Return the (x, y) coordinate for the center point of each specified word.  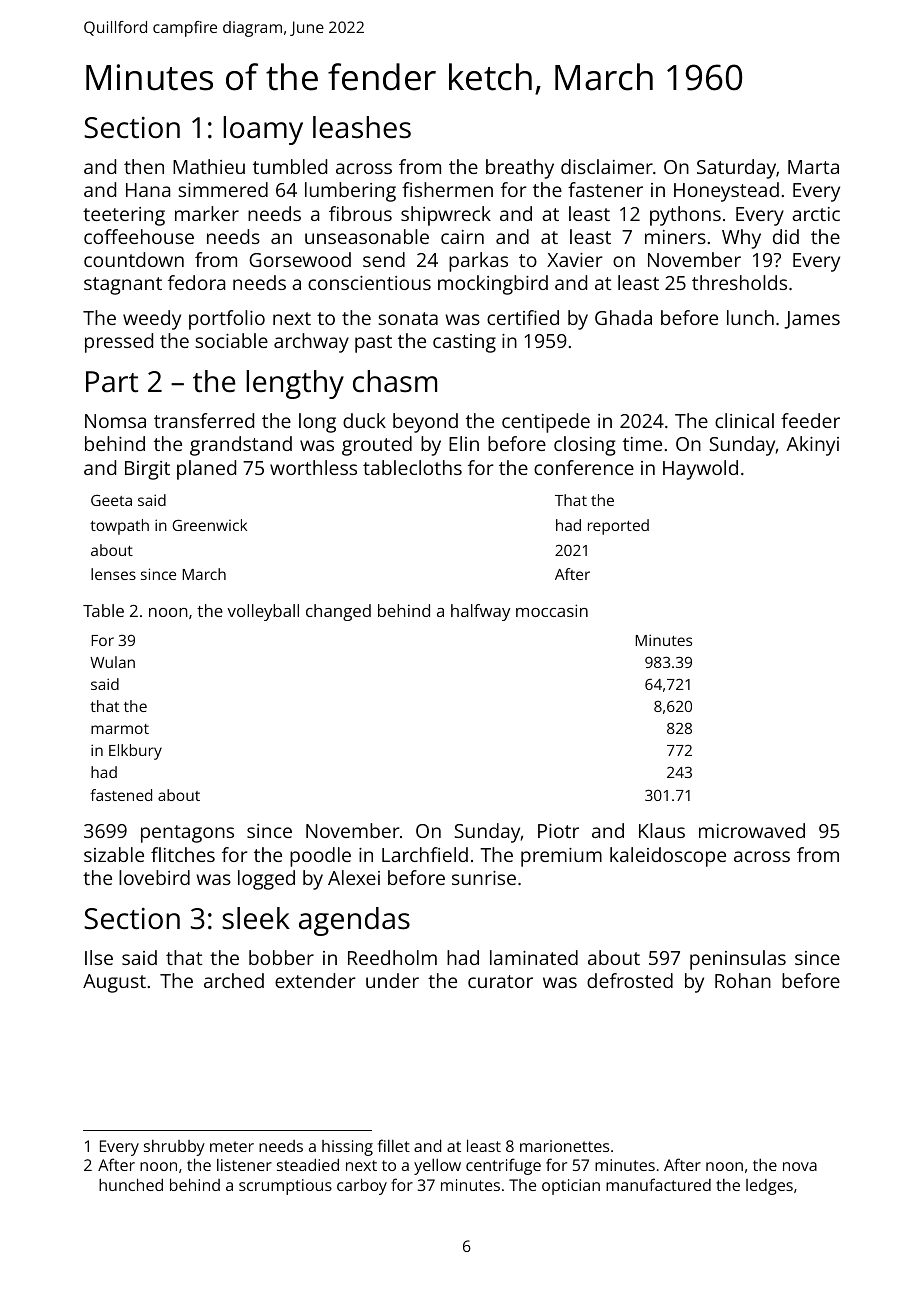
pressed (119, 343)
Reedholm (392, 957)
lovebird (154, 877)
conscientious (369, 283)
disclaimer (607, 166)
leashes (362, 127)
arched (234, 980)
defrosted (630, 980)
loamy (263, 130)
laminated (534, 957)
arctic (816, 214)
